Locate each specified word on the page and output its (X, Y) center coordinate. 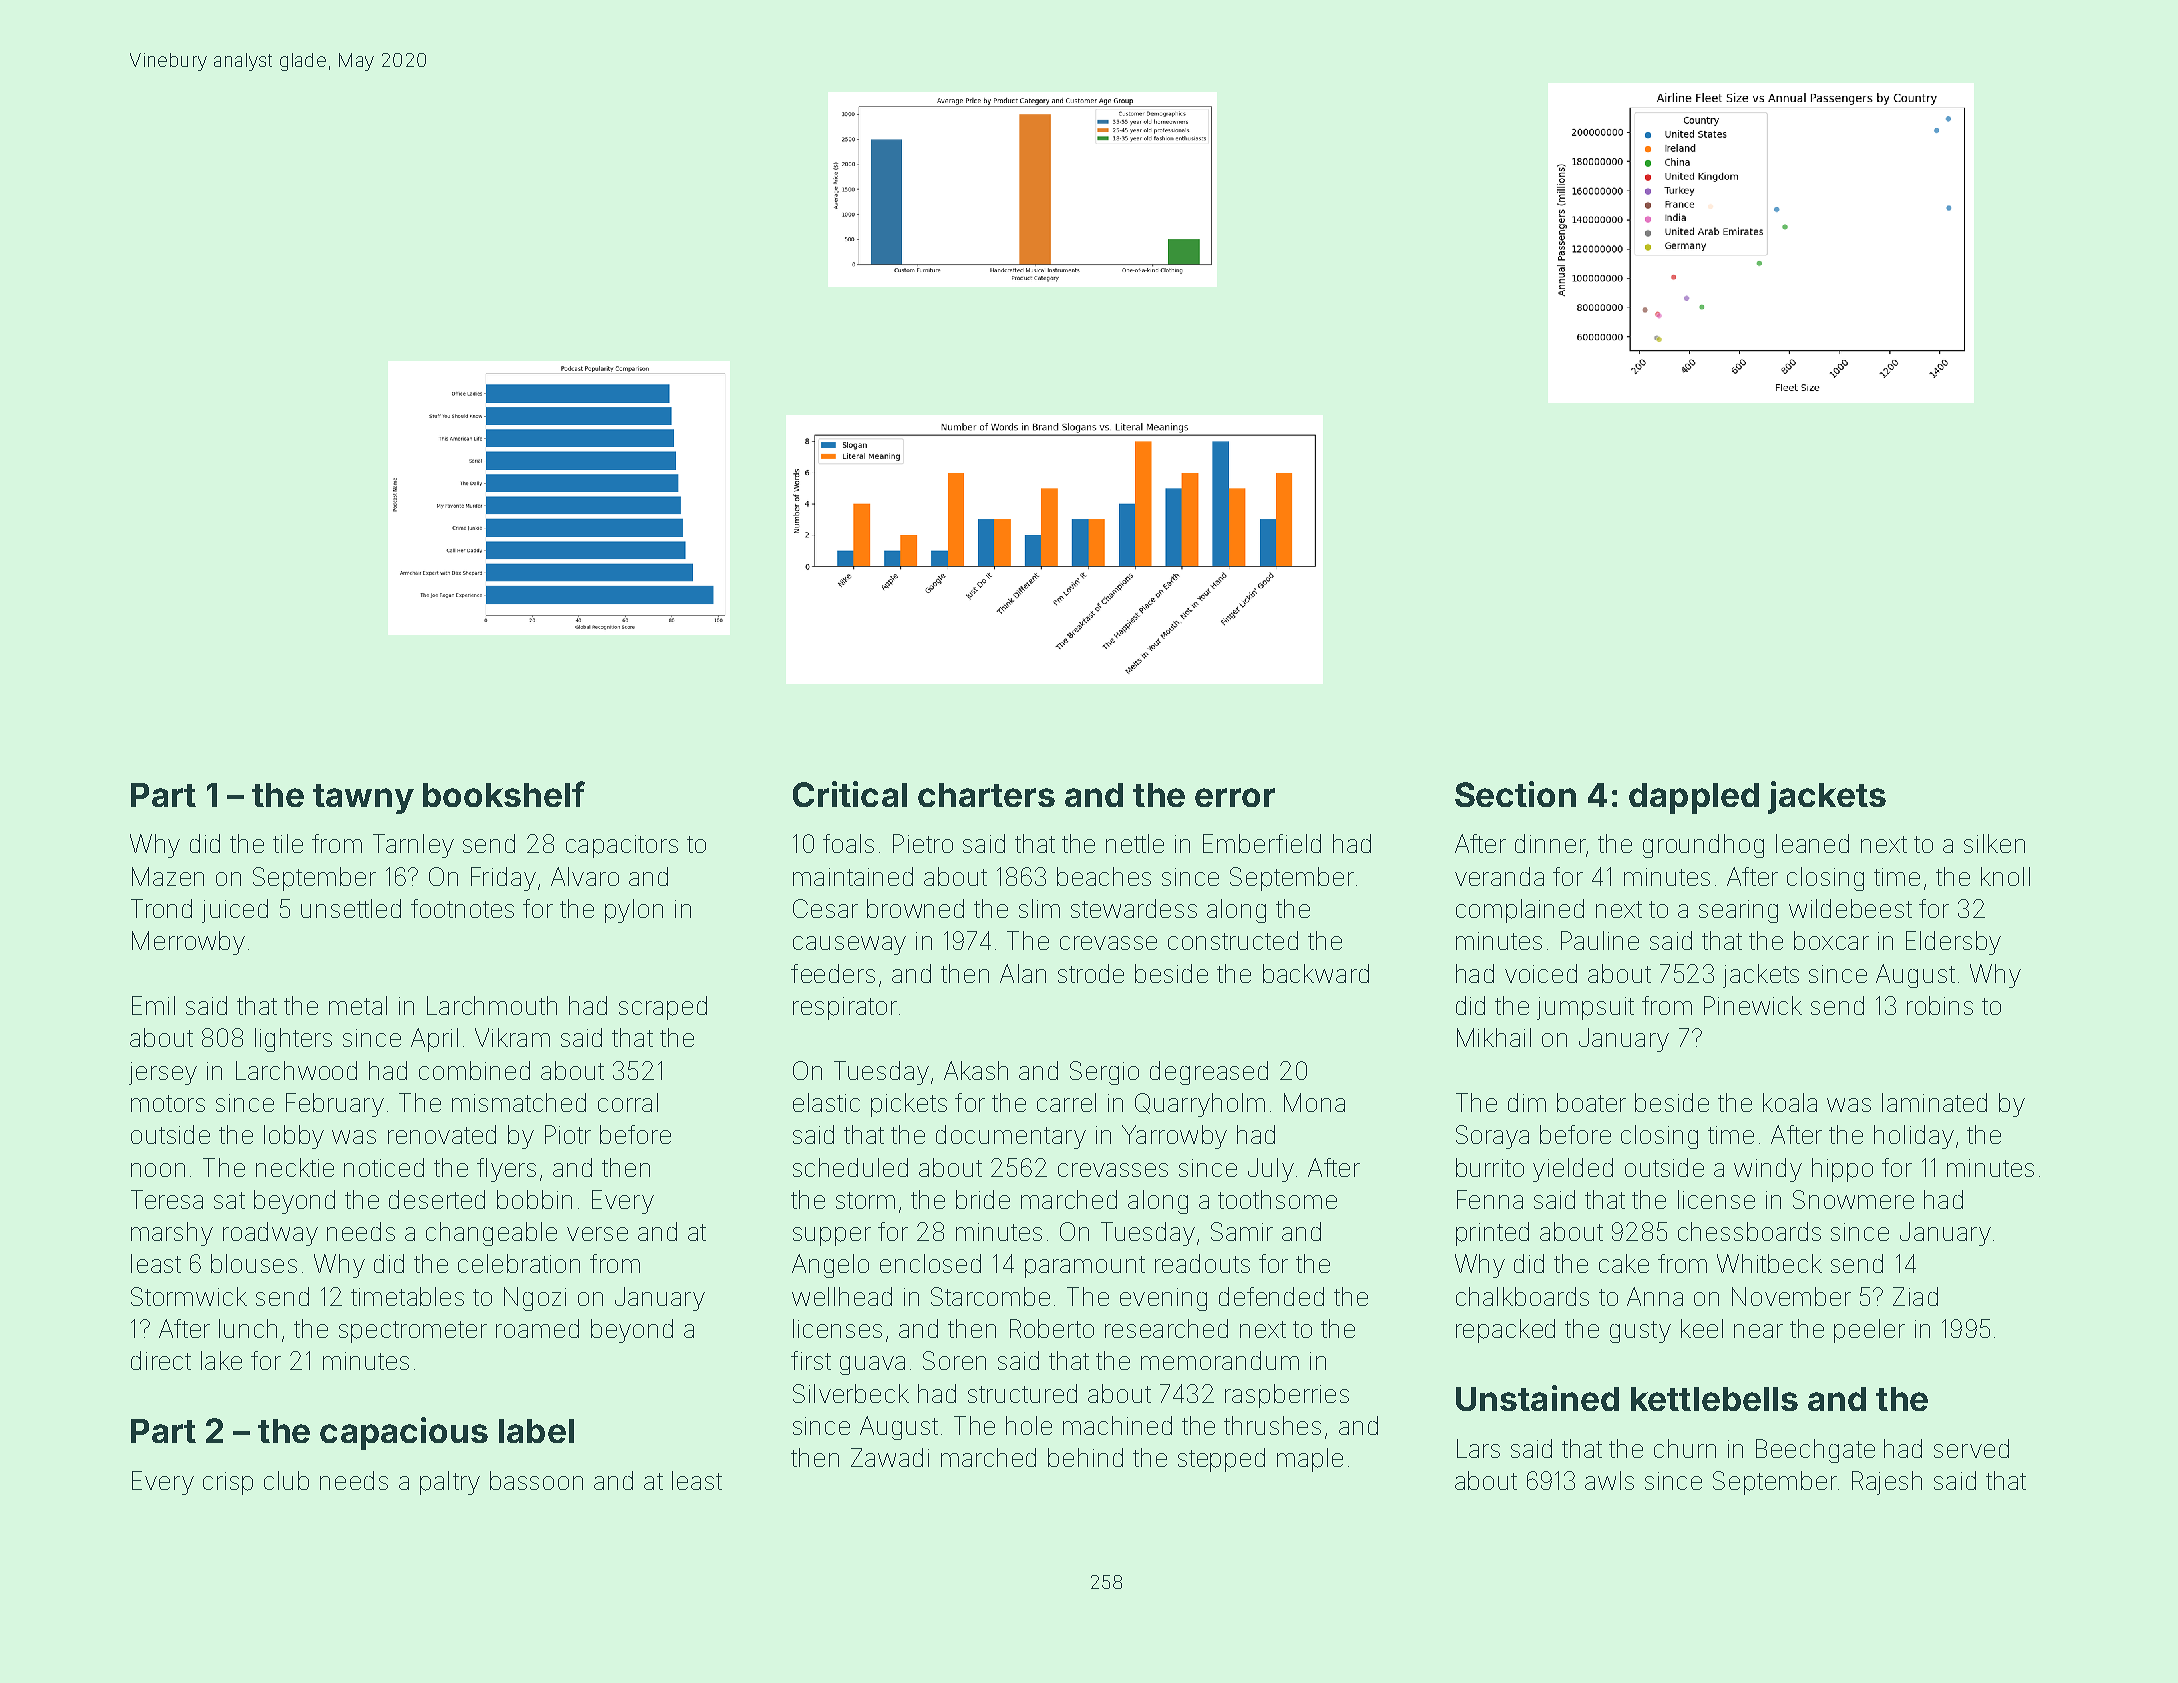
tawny (363, 799)
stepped (1221, 1460)
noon (158, 1170)
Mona (1314, 1102)
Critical (850, 794)
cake (1624, 1263)
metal (358, 1005)
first (811, 1360)
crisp (228, 1483)
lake (221, 1360)
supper (832, 1236)
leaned (1812, 843)
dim (1527, 1102)
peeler (1869, 1331)
